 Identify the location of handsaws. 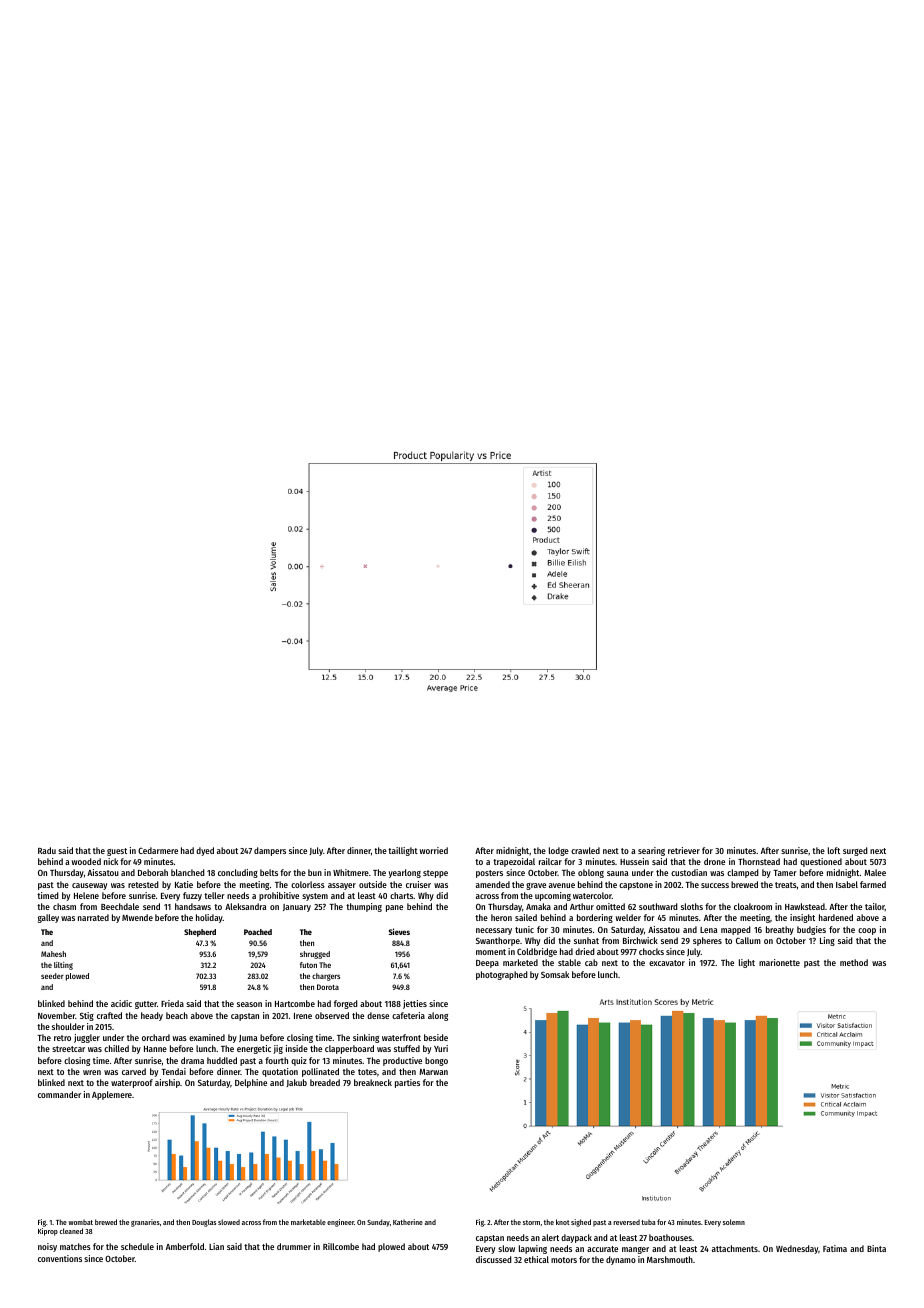
(193, 906).
